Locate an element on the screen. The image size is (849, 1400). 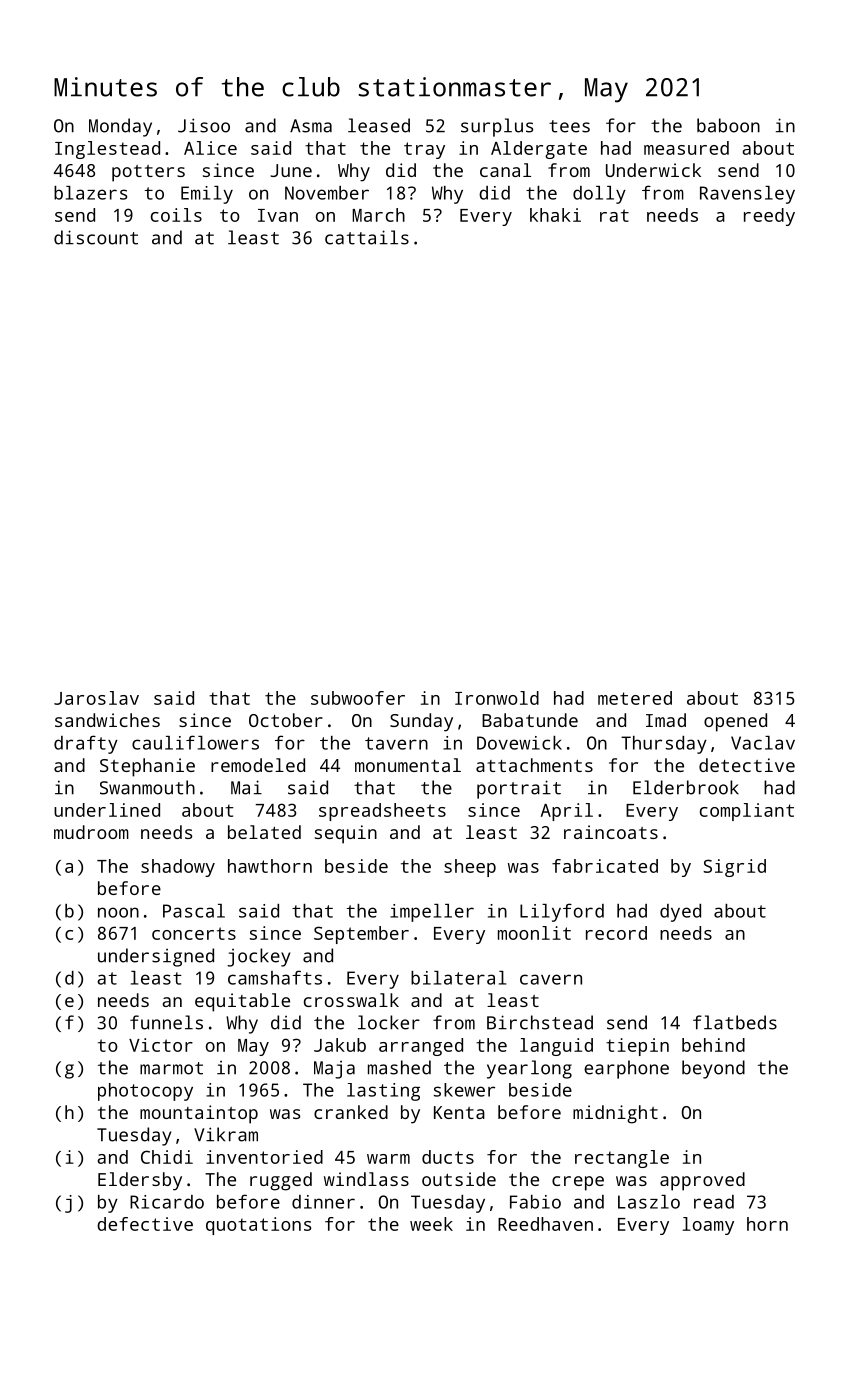
reedy is located at coordinates (769, 217).
